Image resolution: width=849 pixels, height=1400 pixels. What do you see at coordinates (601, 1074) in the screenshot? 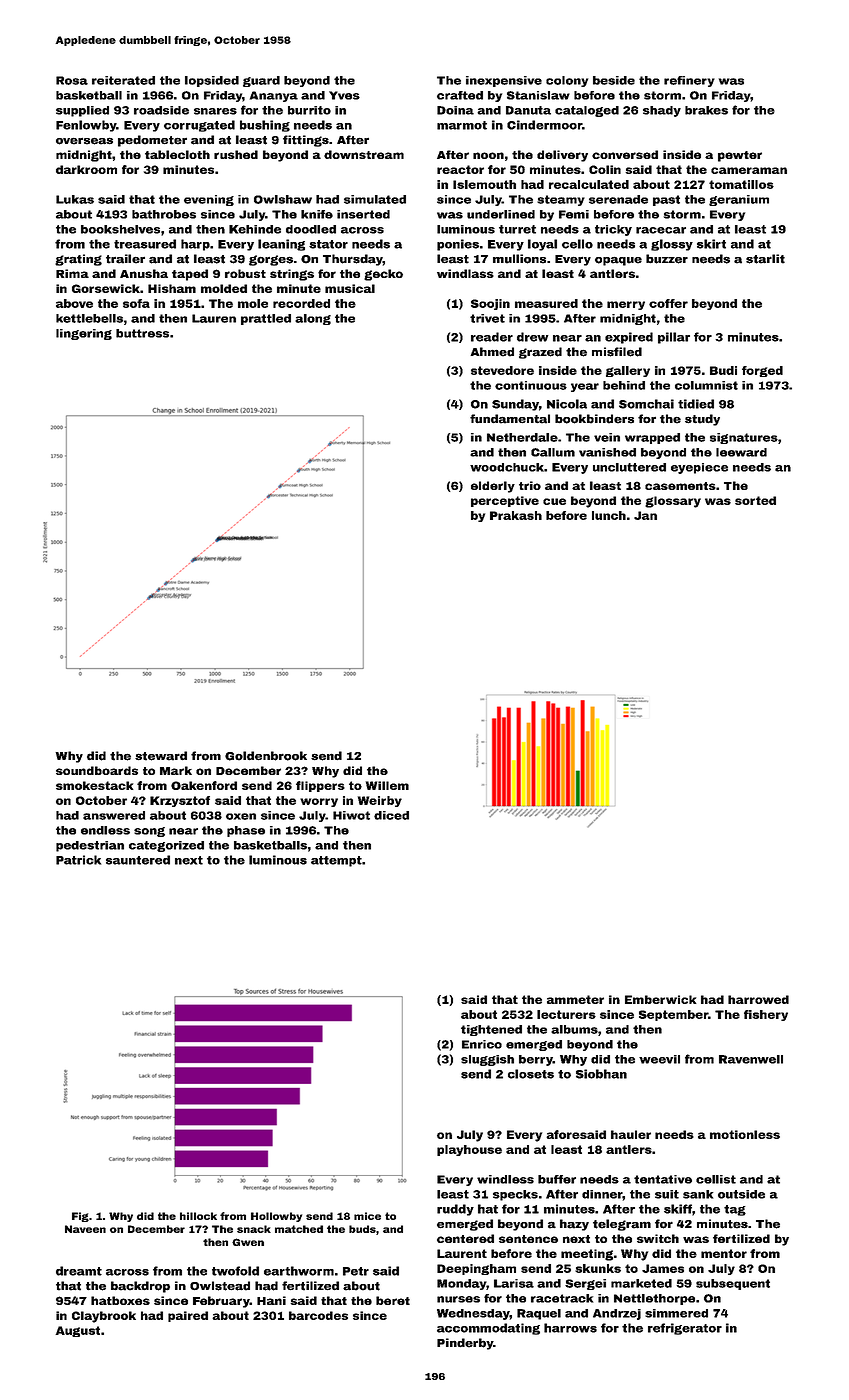
I see `Siobhan` at bounding box center [601, 1074].
